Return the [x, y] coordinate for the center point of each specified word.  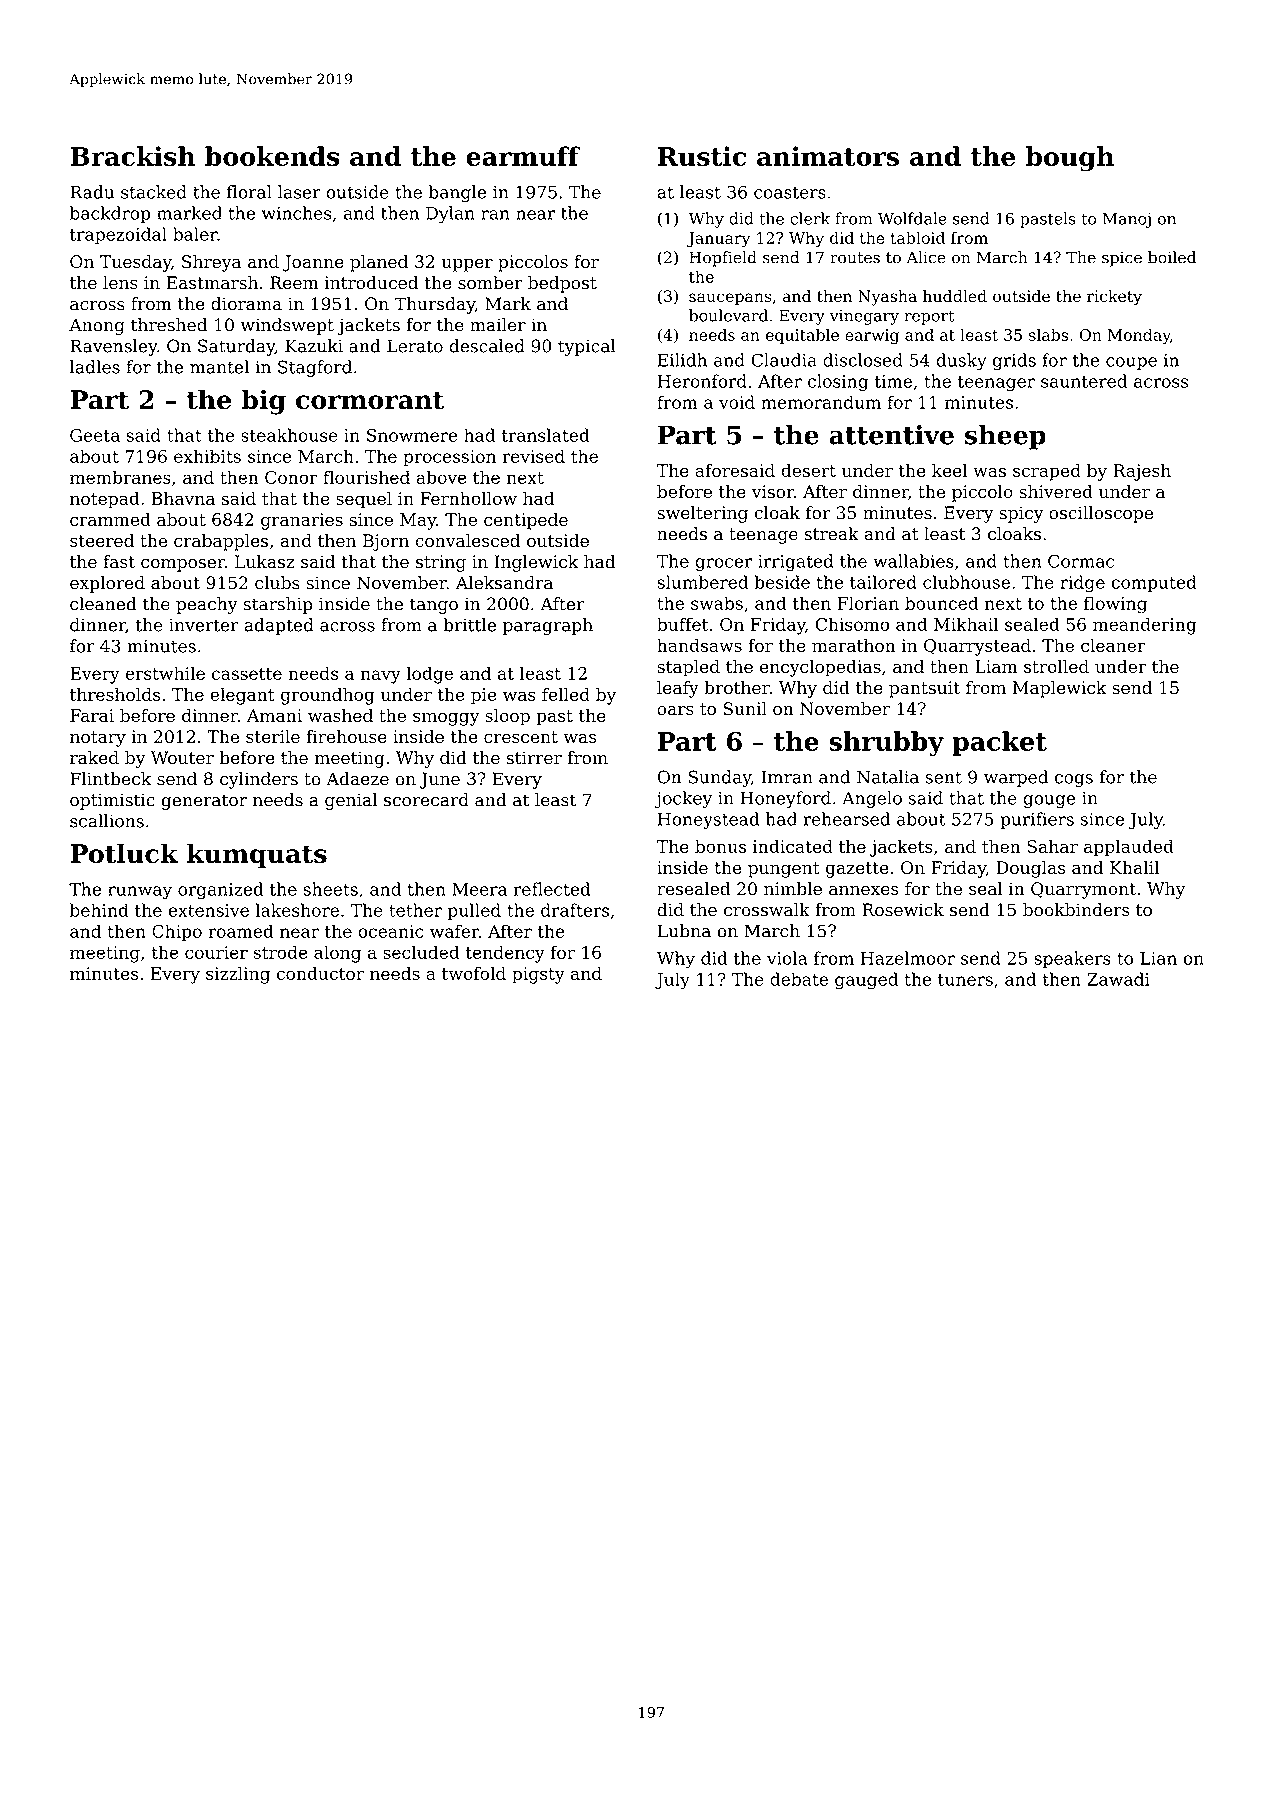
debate [799, 979]
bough [1070, 159]
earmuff [523, 156]
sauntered [1084, 381]
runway [140, 893]
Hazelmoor [908, 958]
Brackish [132, 156]
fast [119, 562]
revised [533, 456]
